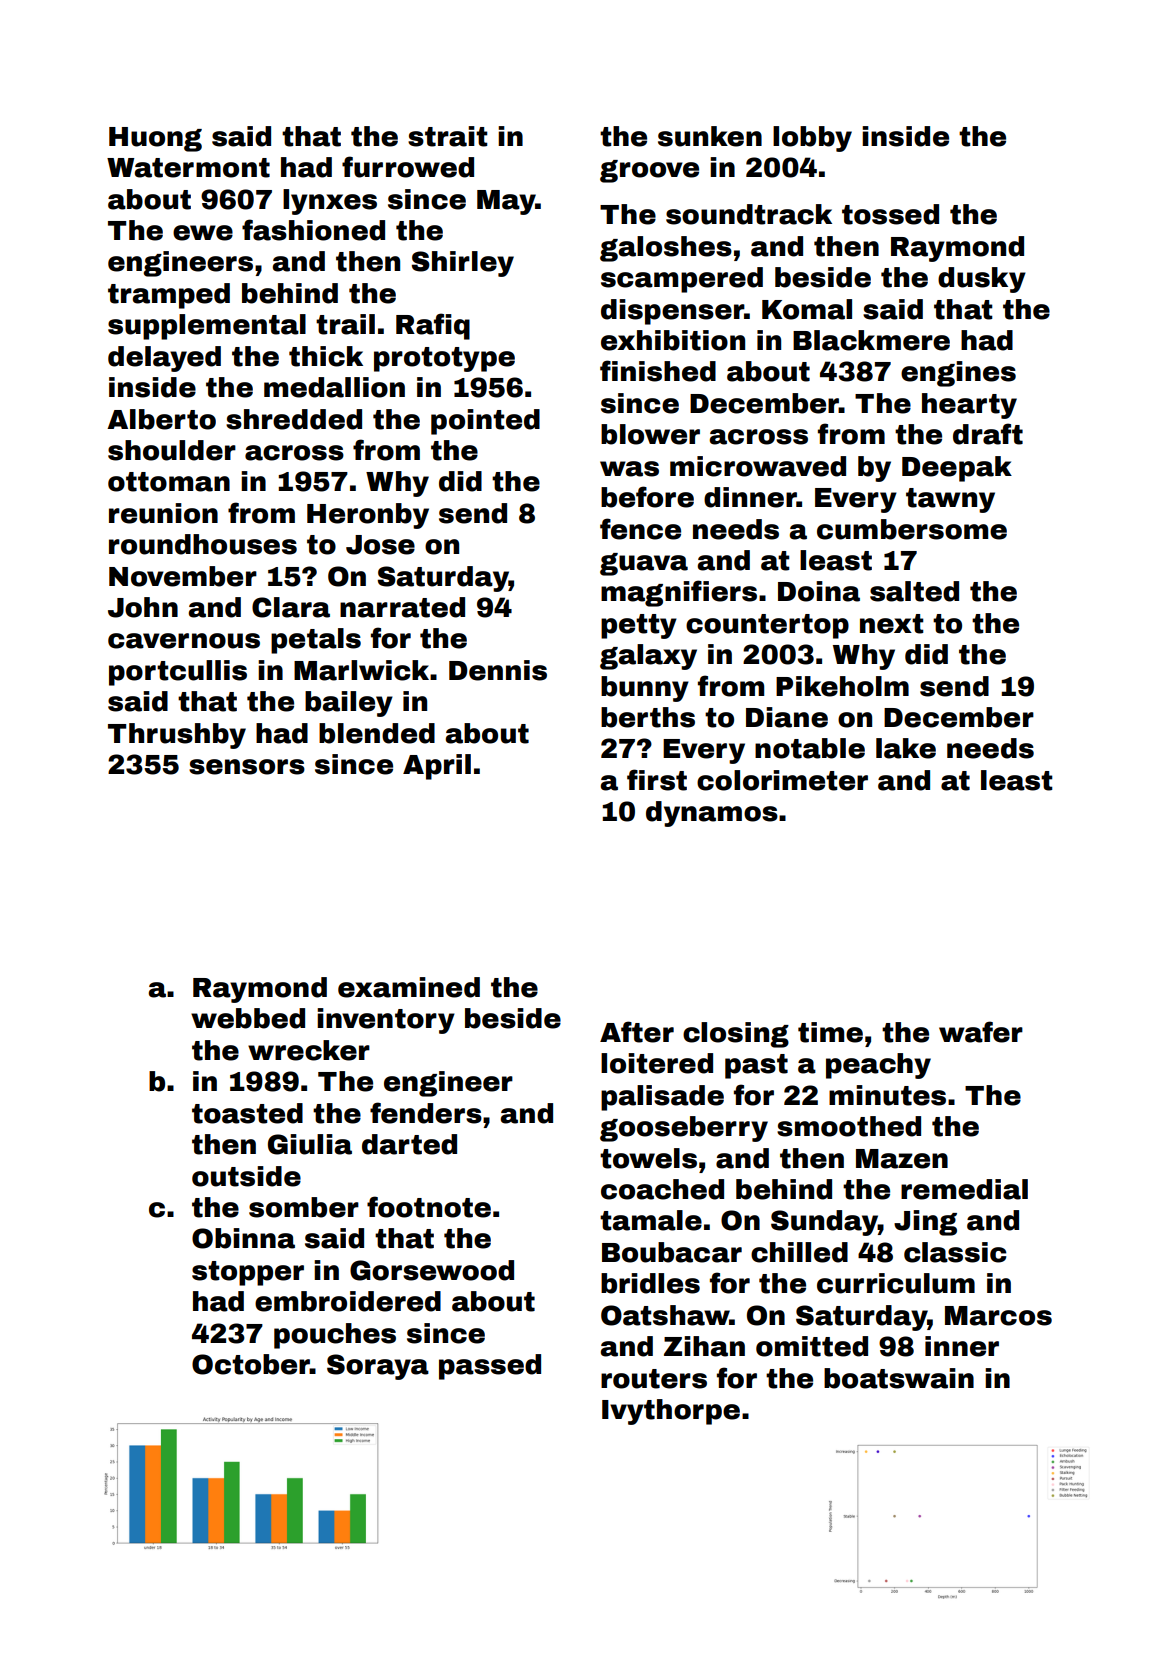  What do you see at coordinates (368, 516) in the image?
I see `Heronby` at bounding box center [368, 516].
